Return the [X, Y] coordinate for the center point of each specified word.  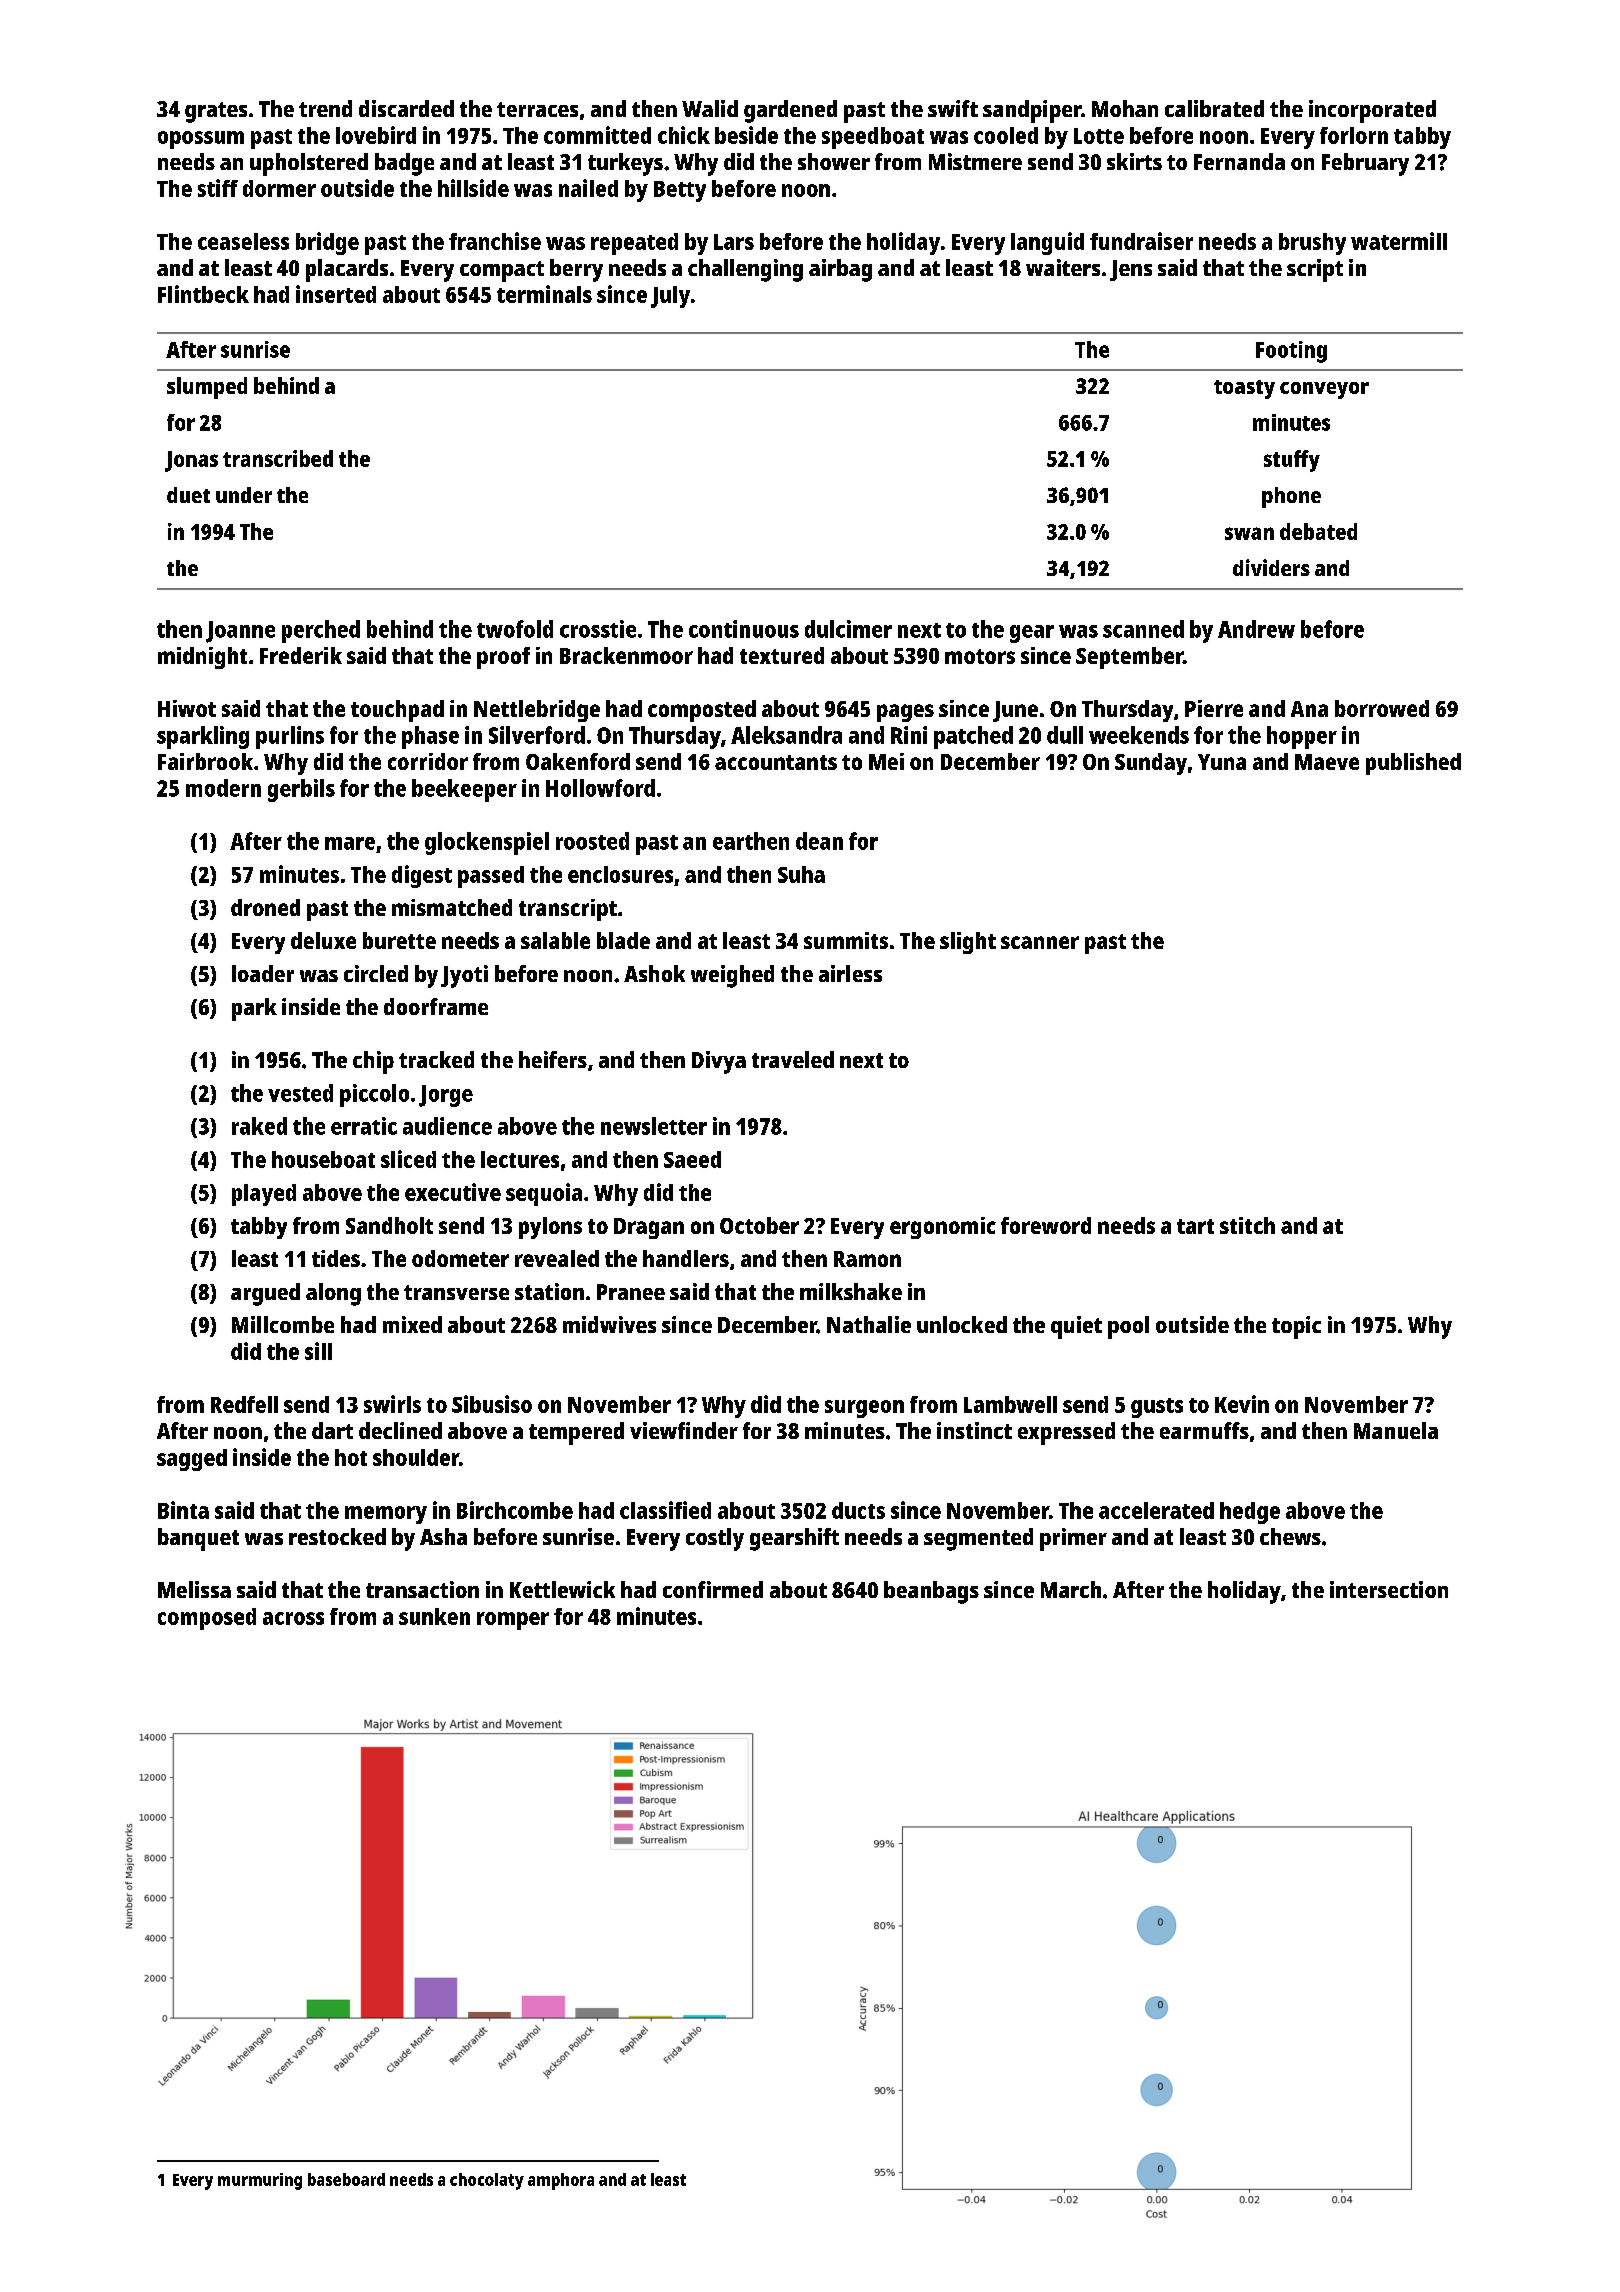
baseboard [346, 2179]
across [293, 1618]
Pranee [631, 1292]
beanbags [931, 1592]
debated [1318, 531]
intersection [1389, 1589]
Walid [710, 108]
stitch [1247, 1225]
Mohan [1125, 108]
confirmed [713, 1589]
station [549, 1291]
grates [216, 112]
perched [321, 631]
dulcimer [848, 629]
